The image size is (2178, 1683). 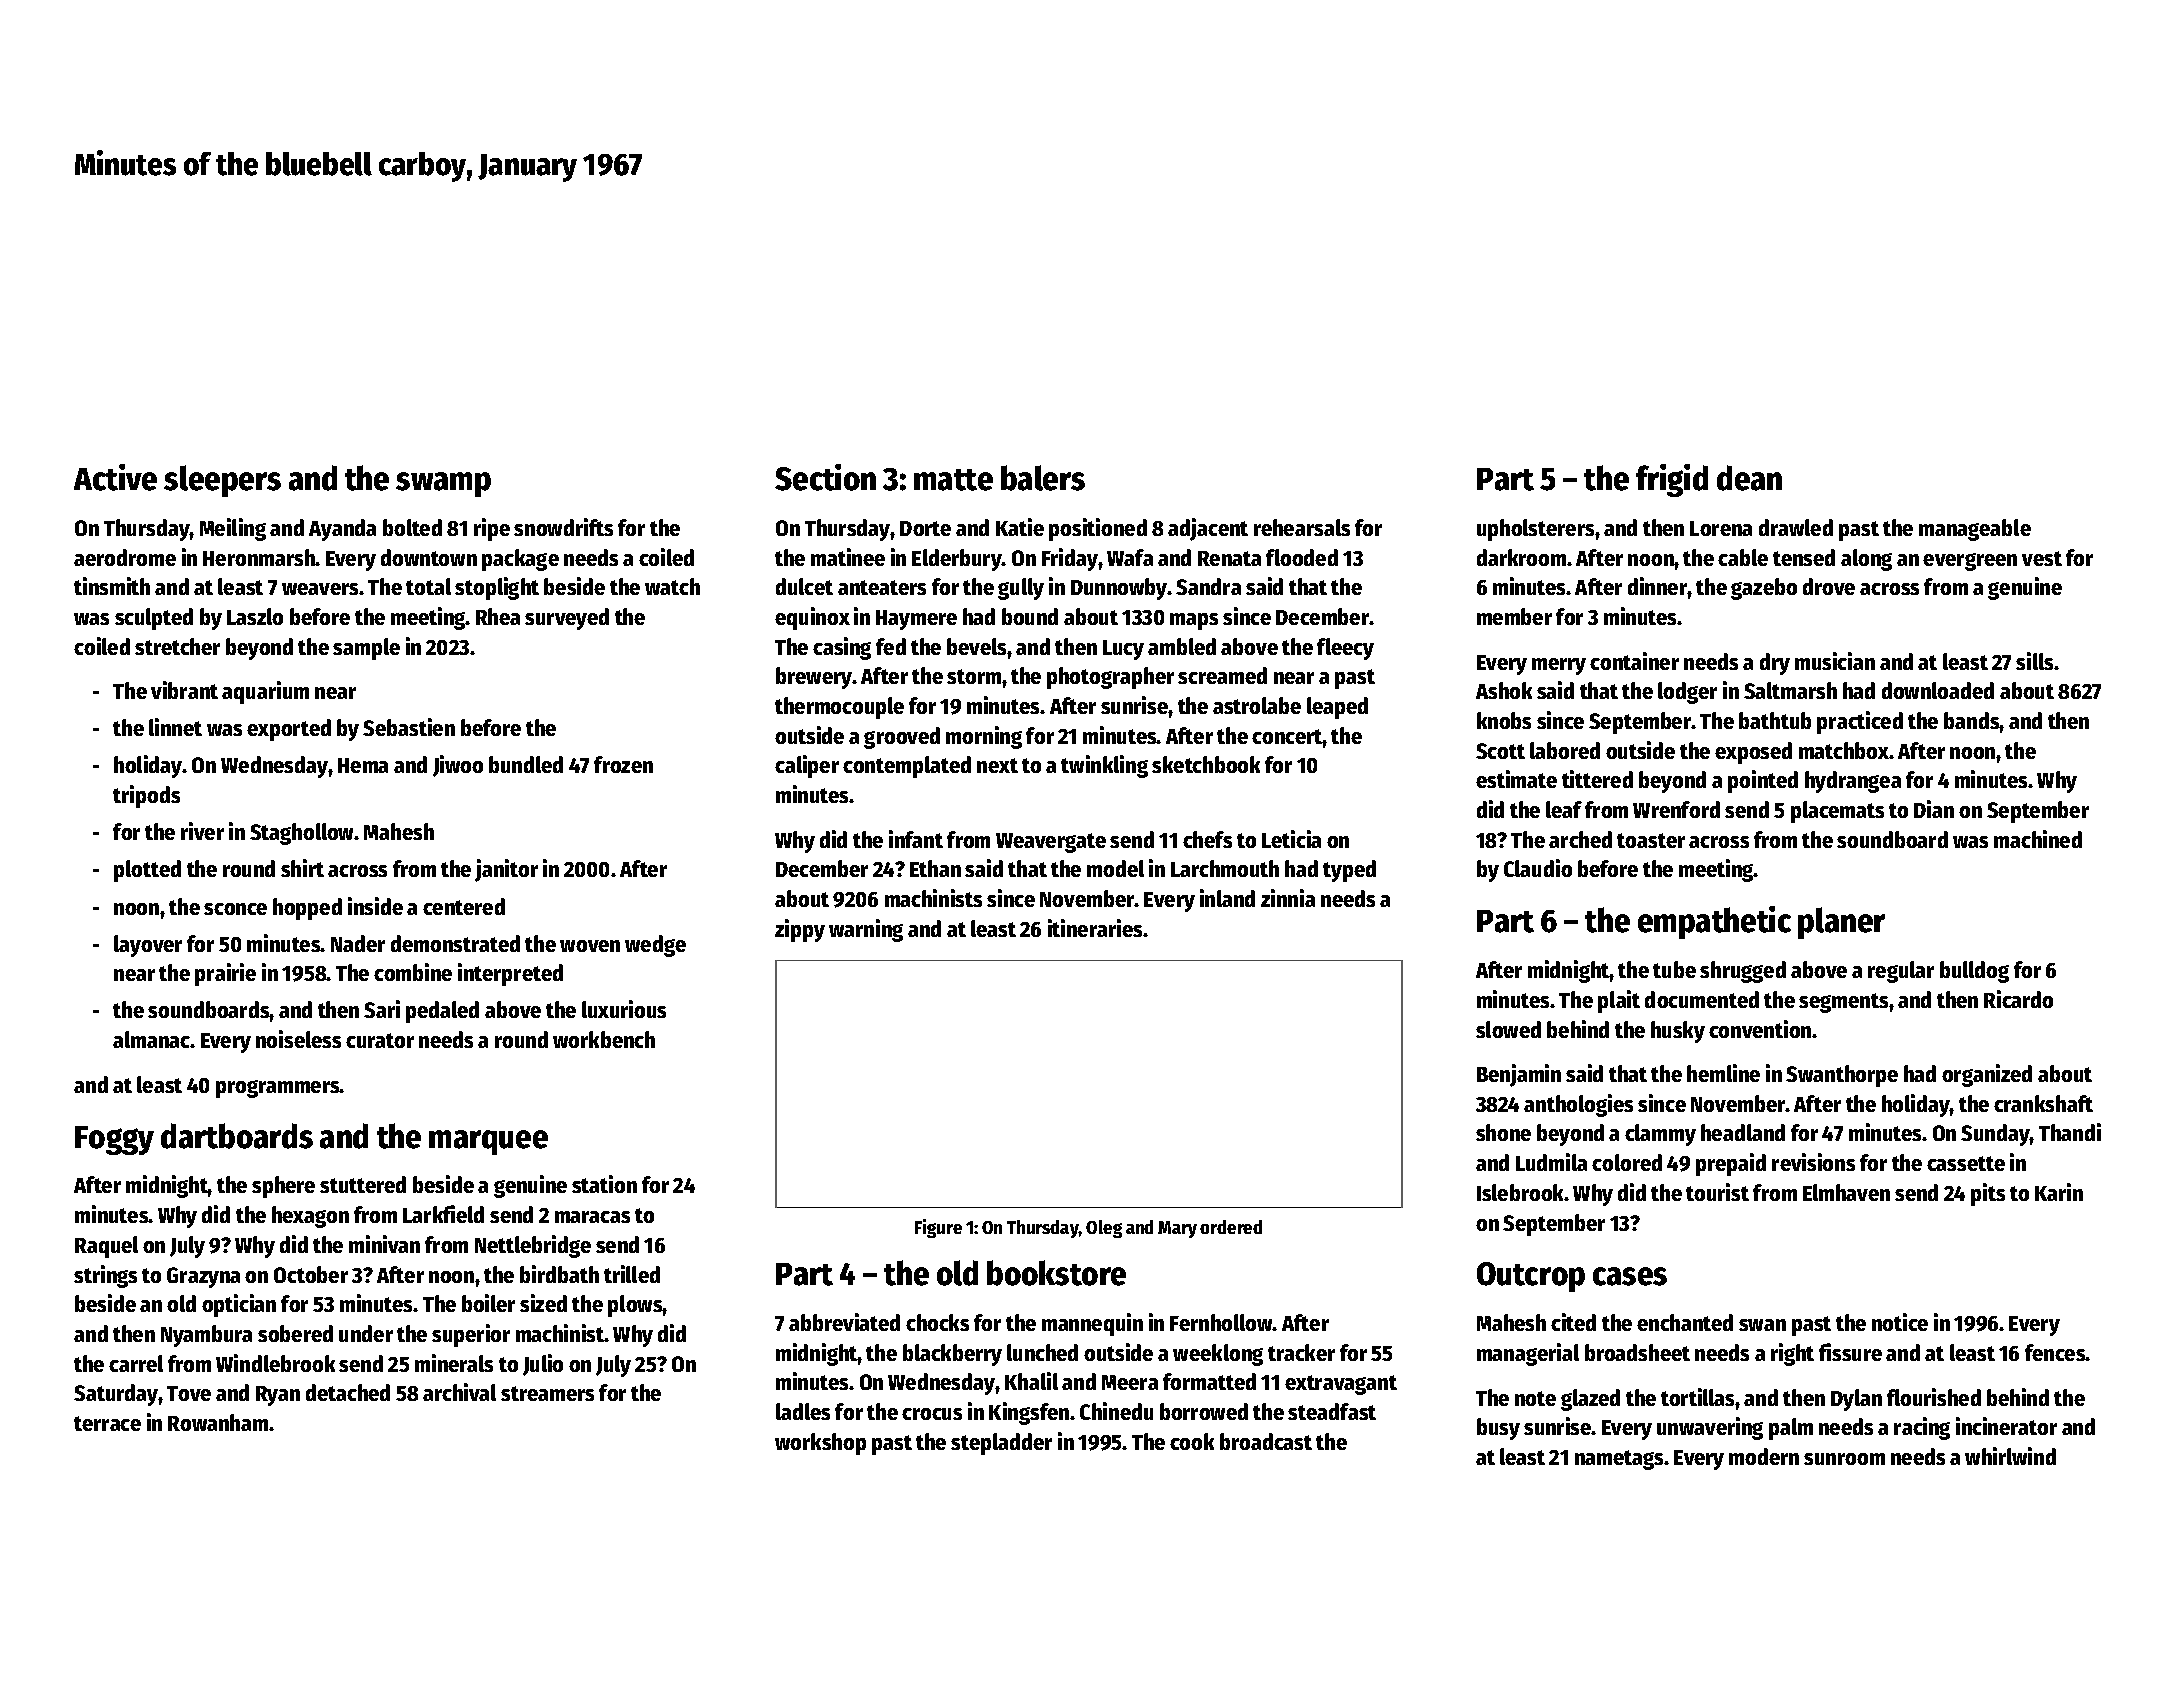 I want to click on maps, so click(x=1194, y=621).
